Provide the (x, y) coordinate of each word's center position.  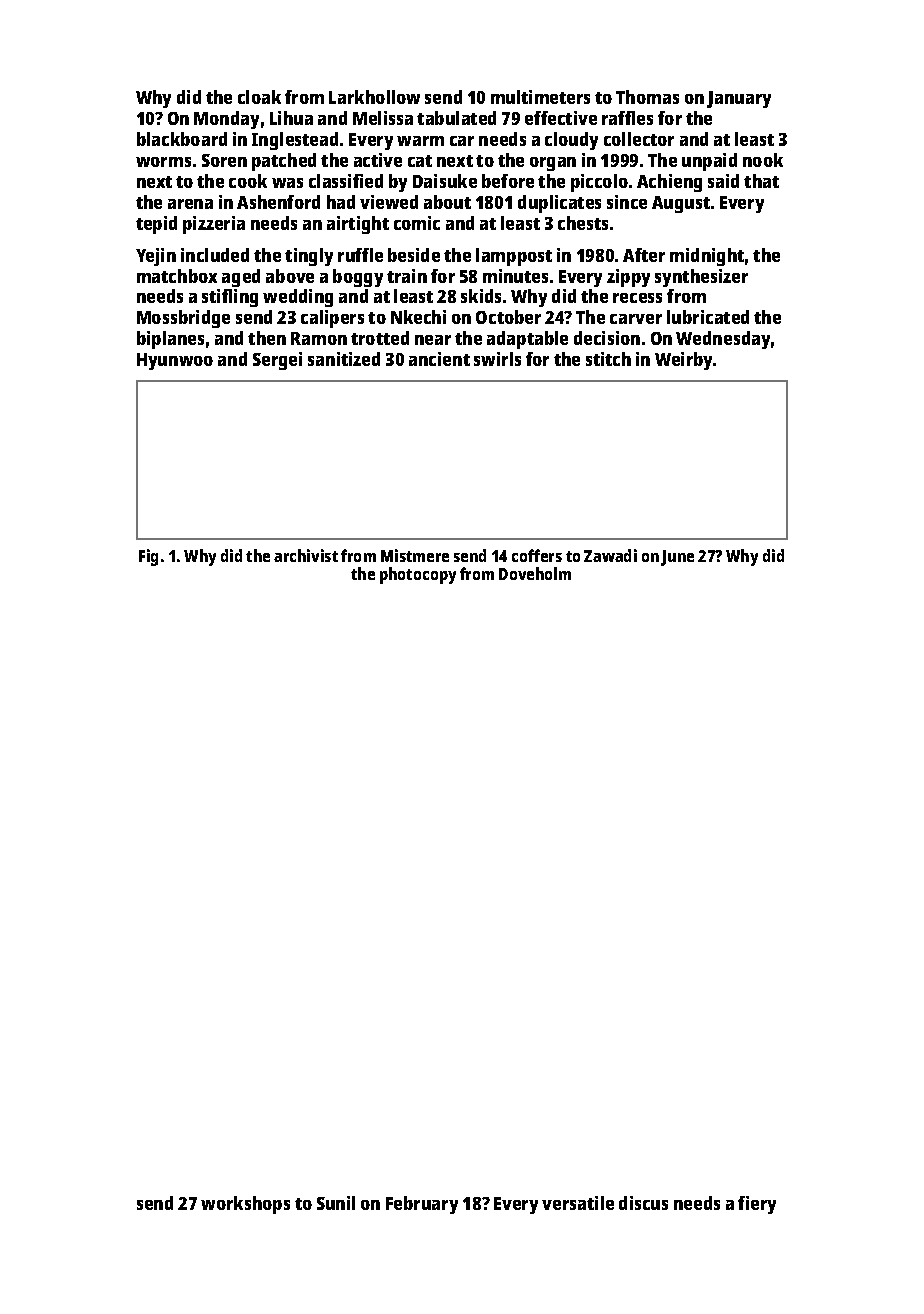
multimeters (540, 97)
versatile (578, 1203)
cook (248, 181)
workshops (245, 1205)
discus (643, 1203)
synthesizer (701, 278)
